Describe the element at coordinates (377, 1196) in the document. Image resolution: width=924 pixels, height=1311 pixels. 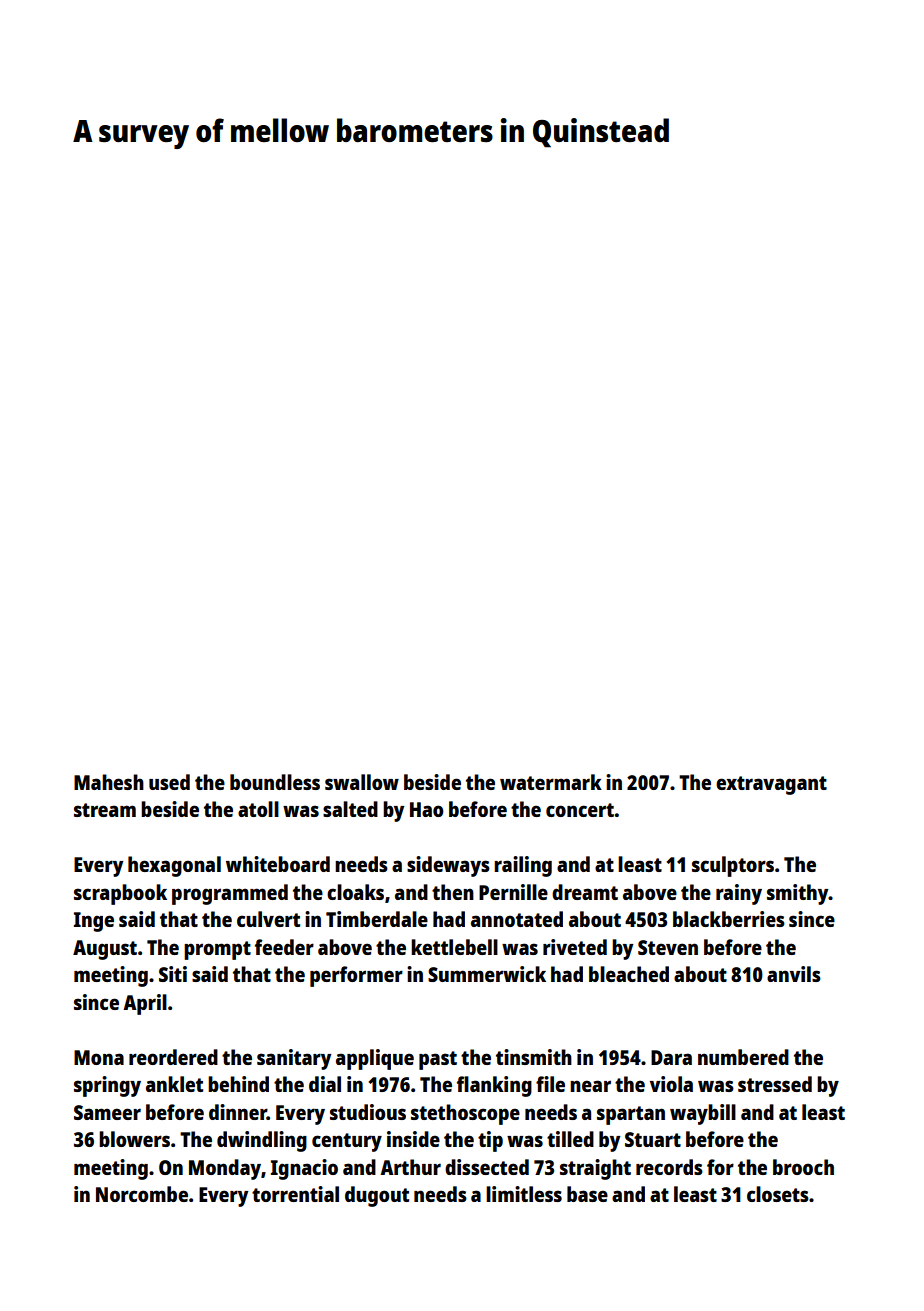
I see `dugout` at that location.
